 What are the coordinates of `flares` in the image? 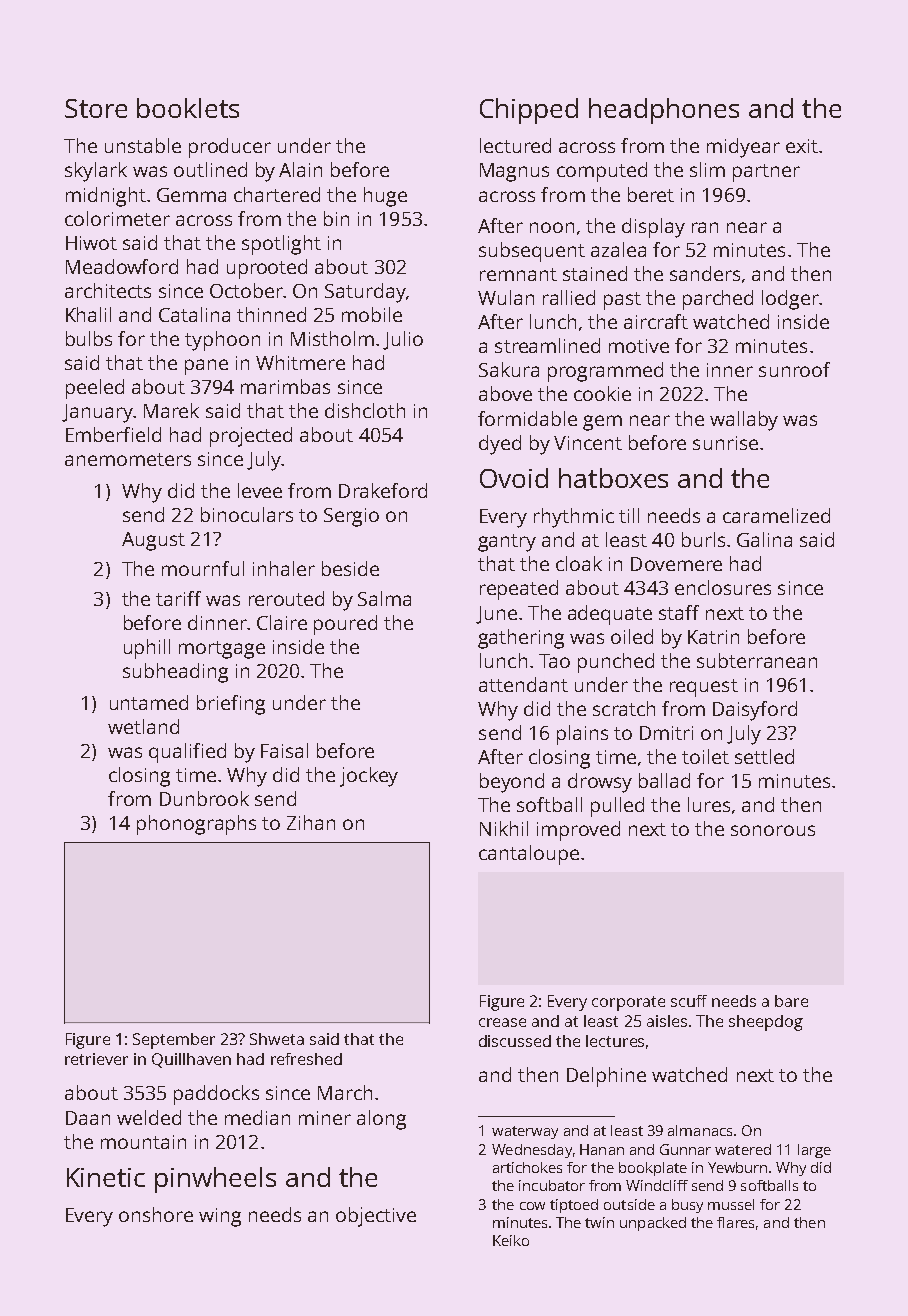 It's located at (735, 1222).
